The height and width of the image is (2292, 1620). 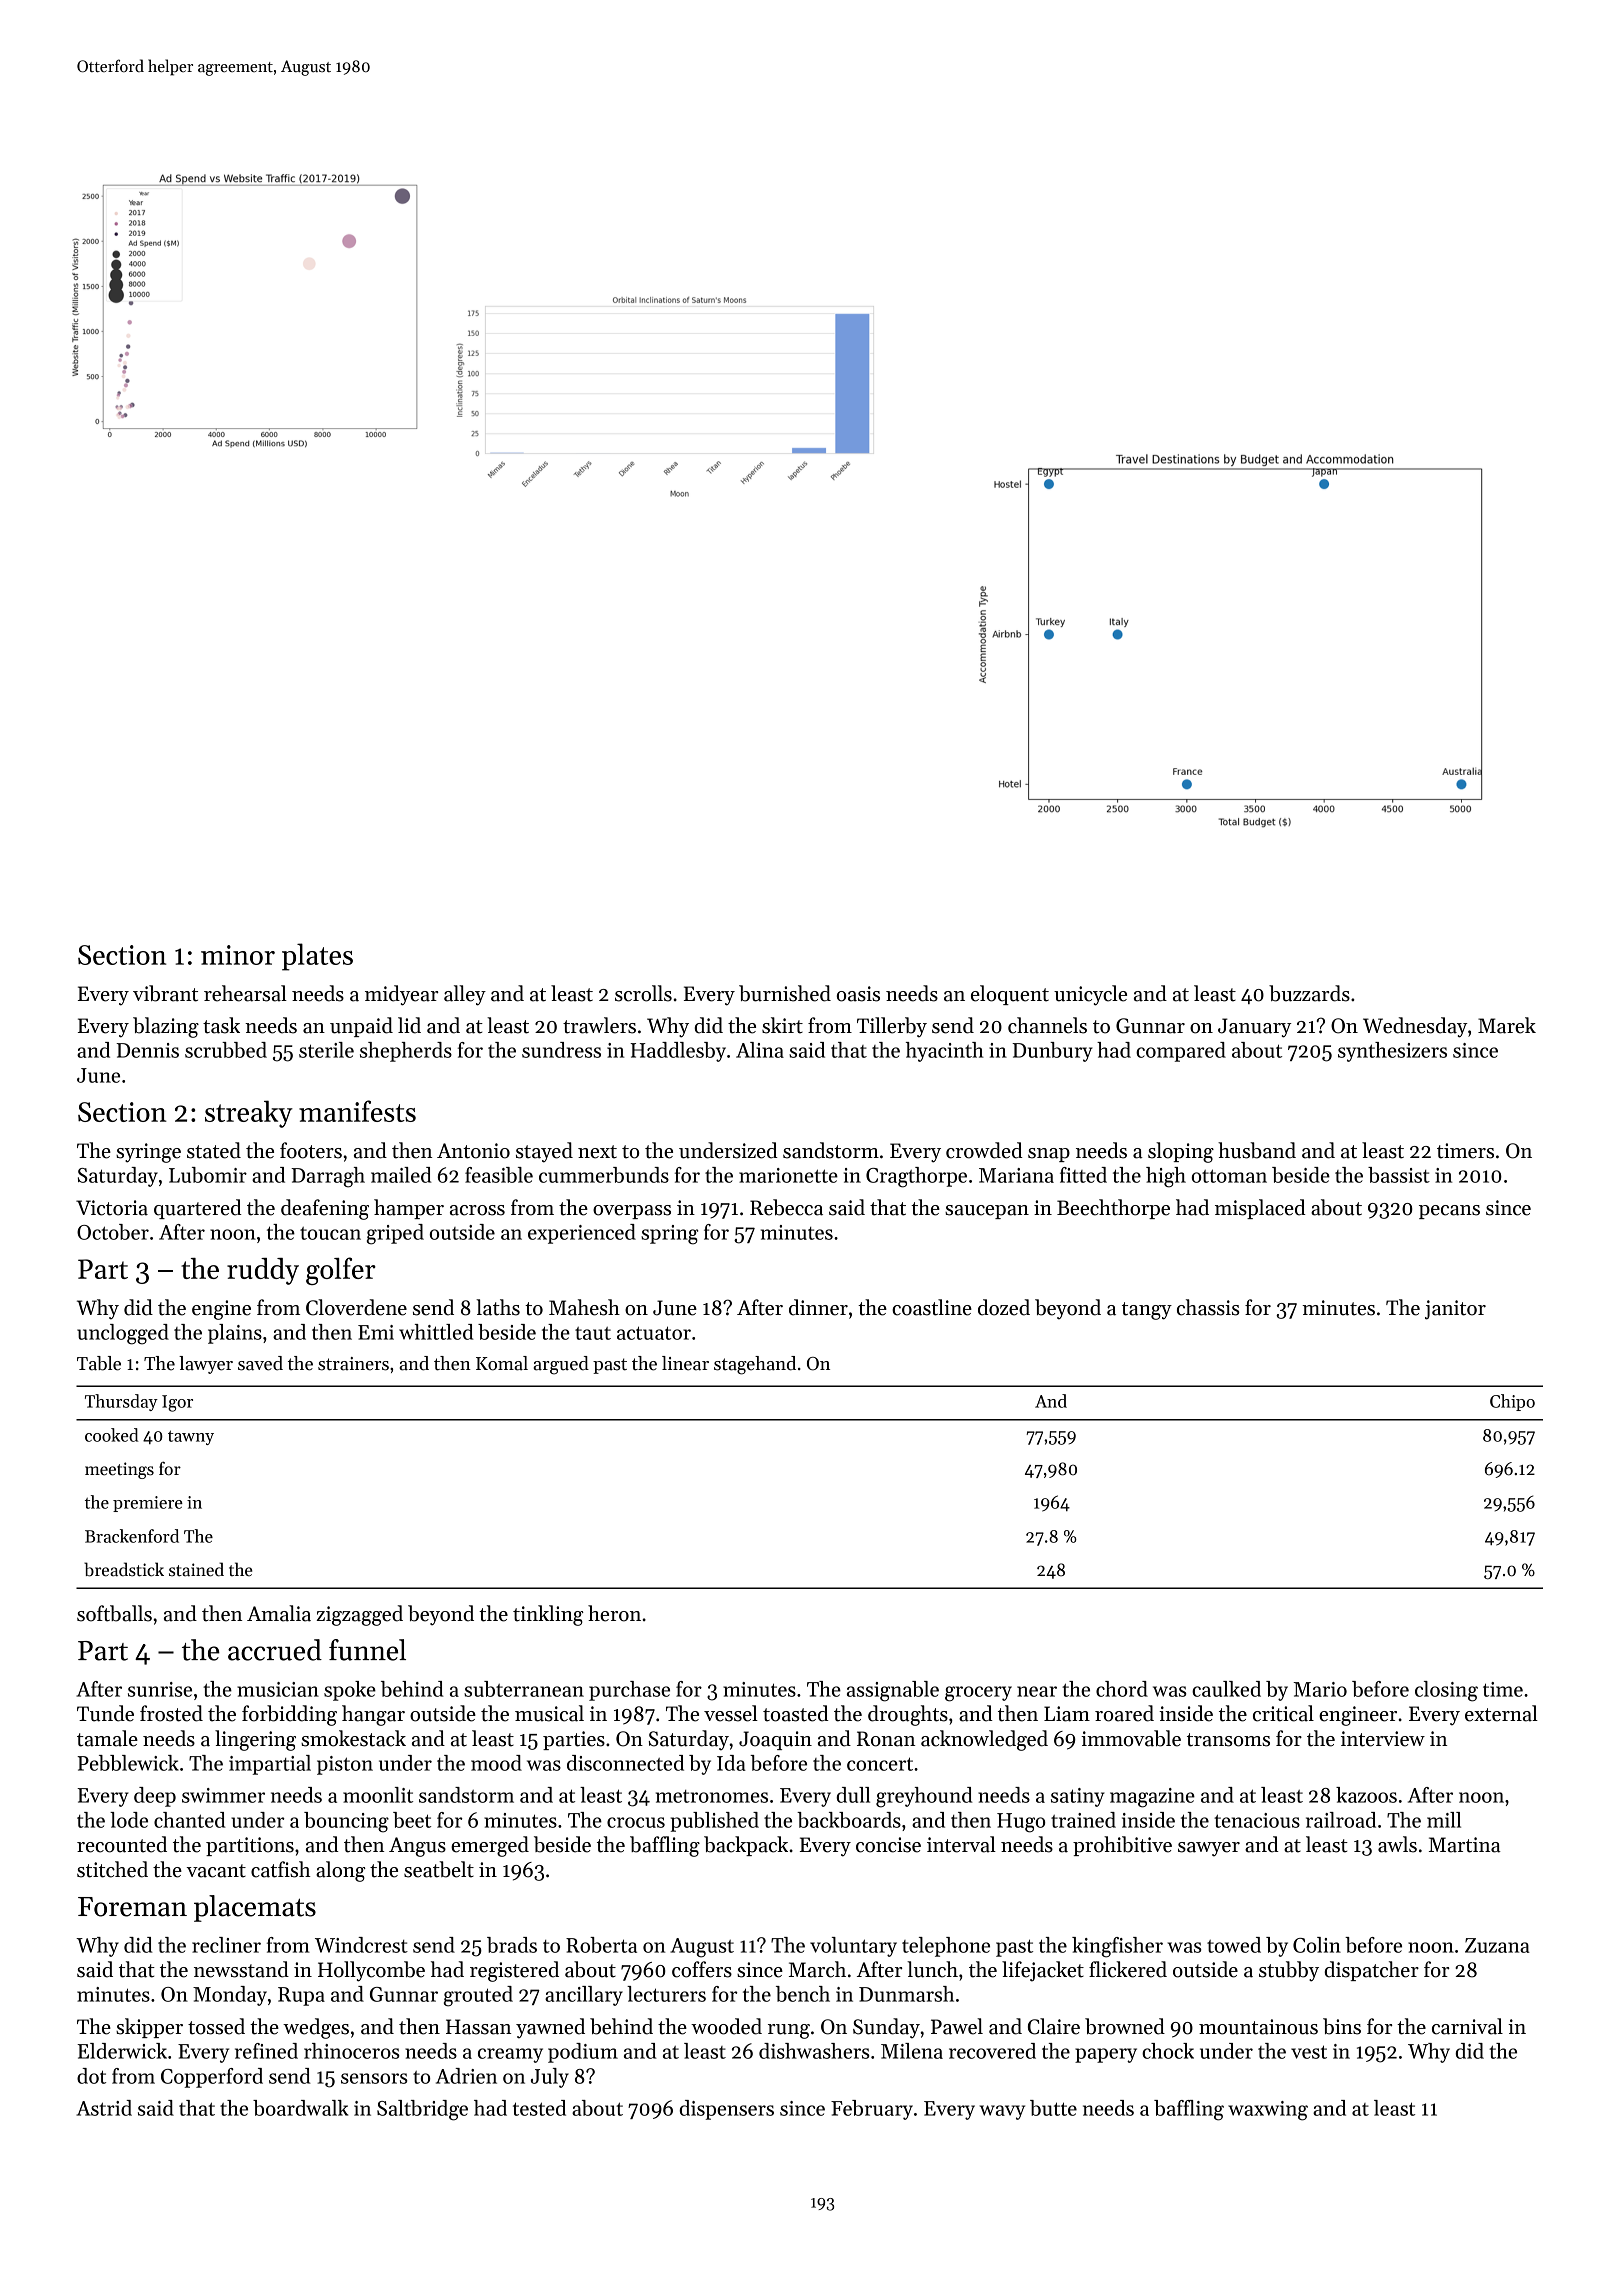 I want to click on stubby, so click(x=1289, y=1971).
